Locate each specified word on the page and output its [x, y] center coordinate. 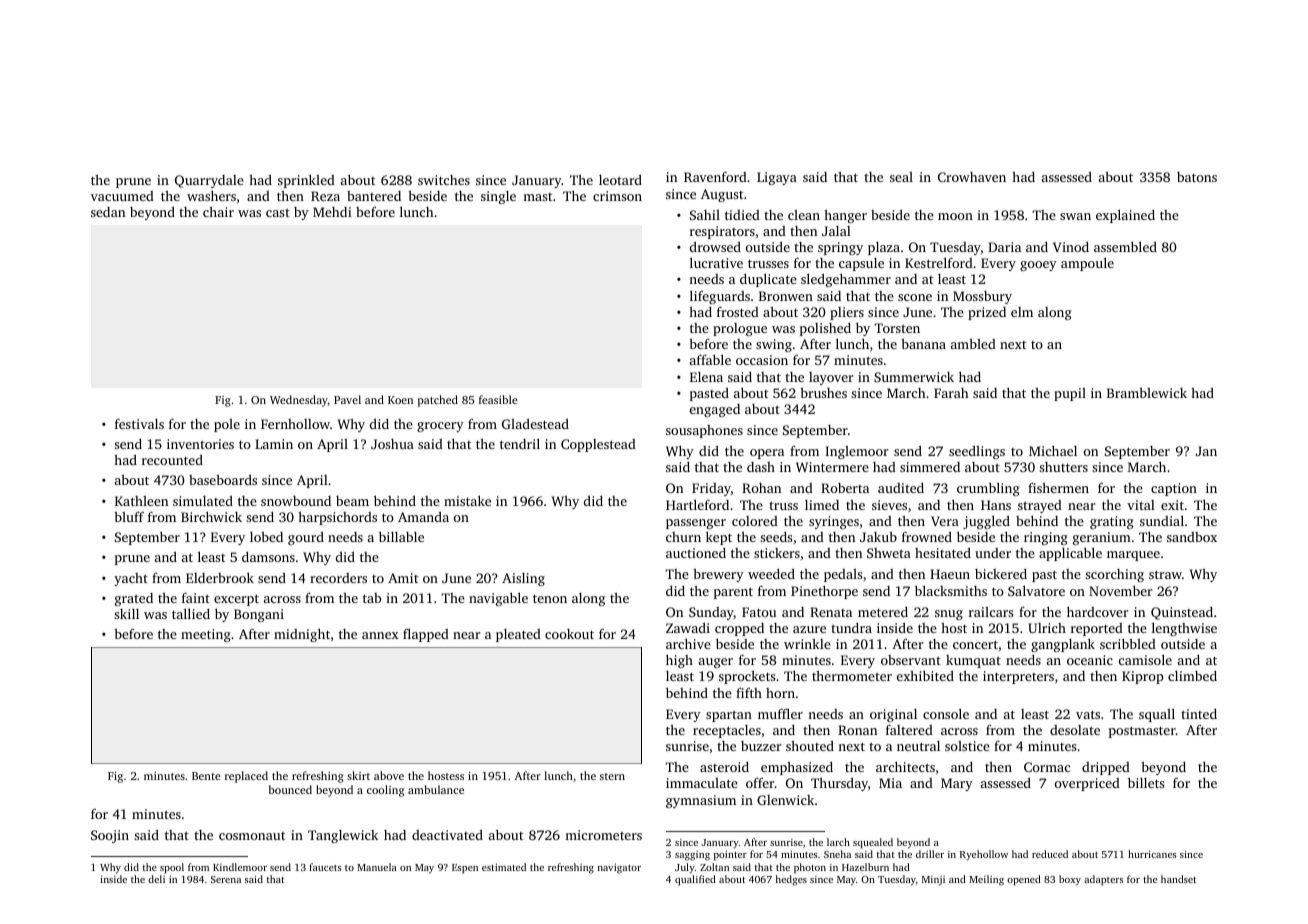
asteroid [724, 767]
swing [774, 345]
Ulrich [1047, 628]
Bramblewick [1147, 393]
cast [278, 213]
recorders [338, 578]
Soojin [110, 836]
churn [683, 537]
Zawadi [688, 628]
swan [1075, 216]
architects [905, 766]
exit [1172, 505]
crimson [617, 196]
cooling [385, 791]
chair [218, 212]
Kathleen [141, 501]
